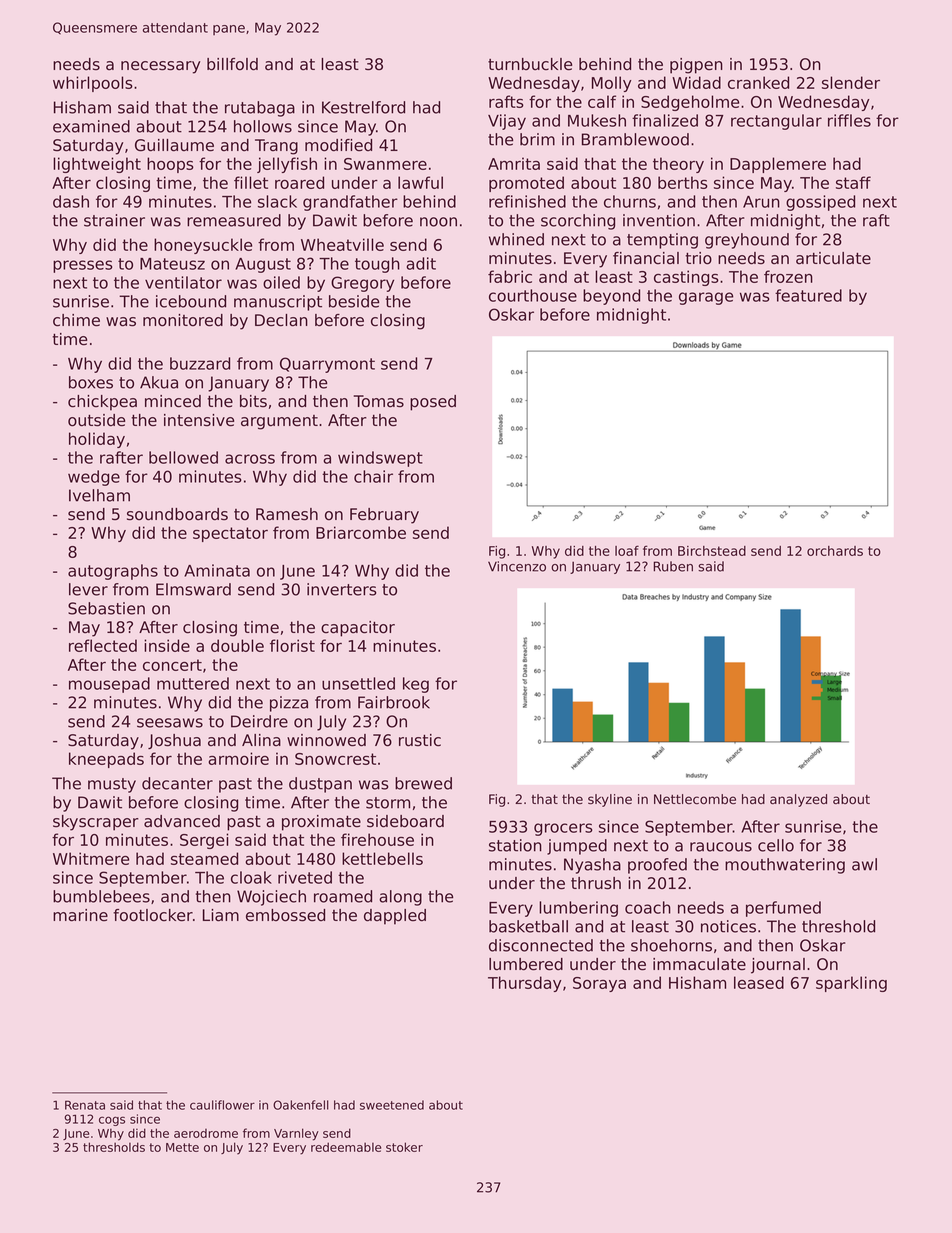 The height and width of the screenshot is (1233, 952). Describe the element at coordinates (712, 551) in the screenshot. I see `Birchstead` at that location.
